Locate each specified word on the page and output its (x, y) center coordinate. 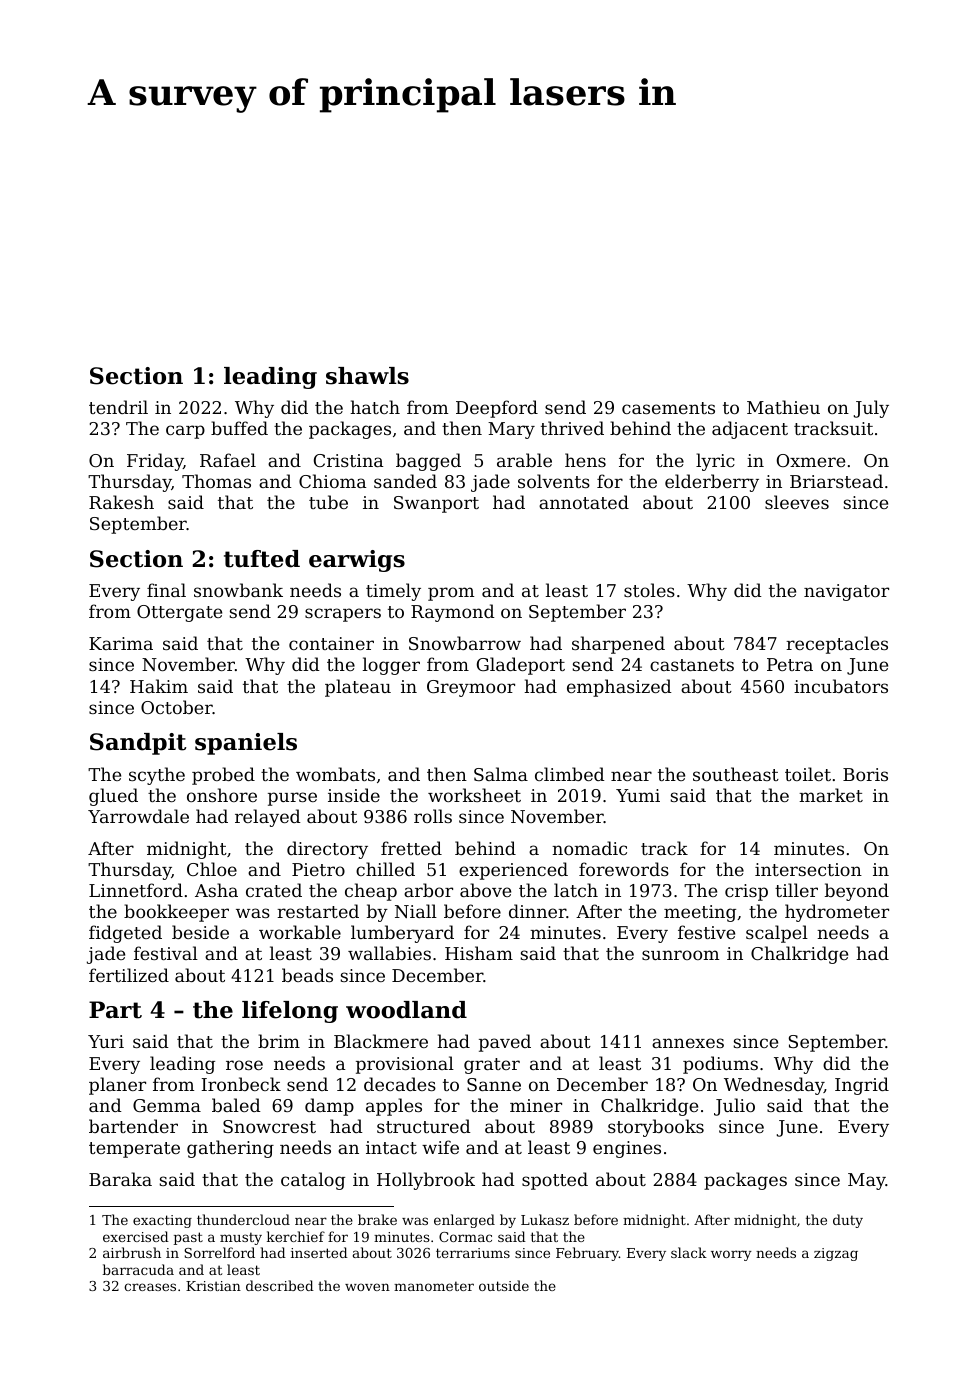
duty (848, 1221)
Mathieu (783, 407)
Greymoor (471, 688)
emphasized (619, 688)
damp (329, 1107)
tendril (118, 407)
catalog (313, 1181)
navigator (846, 592)
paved (505, 1043)
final (166, 590)
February (587, 1254)
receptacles (837, 645)
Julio (734, 1107)
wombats (335, 774)
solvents (554, 481)
